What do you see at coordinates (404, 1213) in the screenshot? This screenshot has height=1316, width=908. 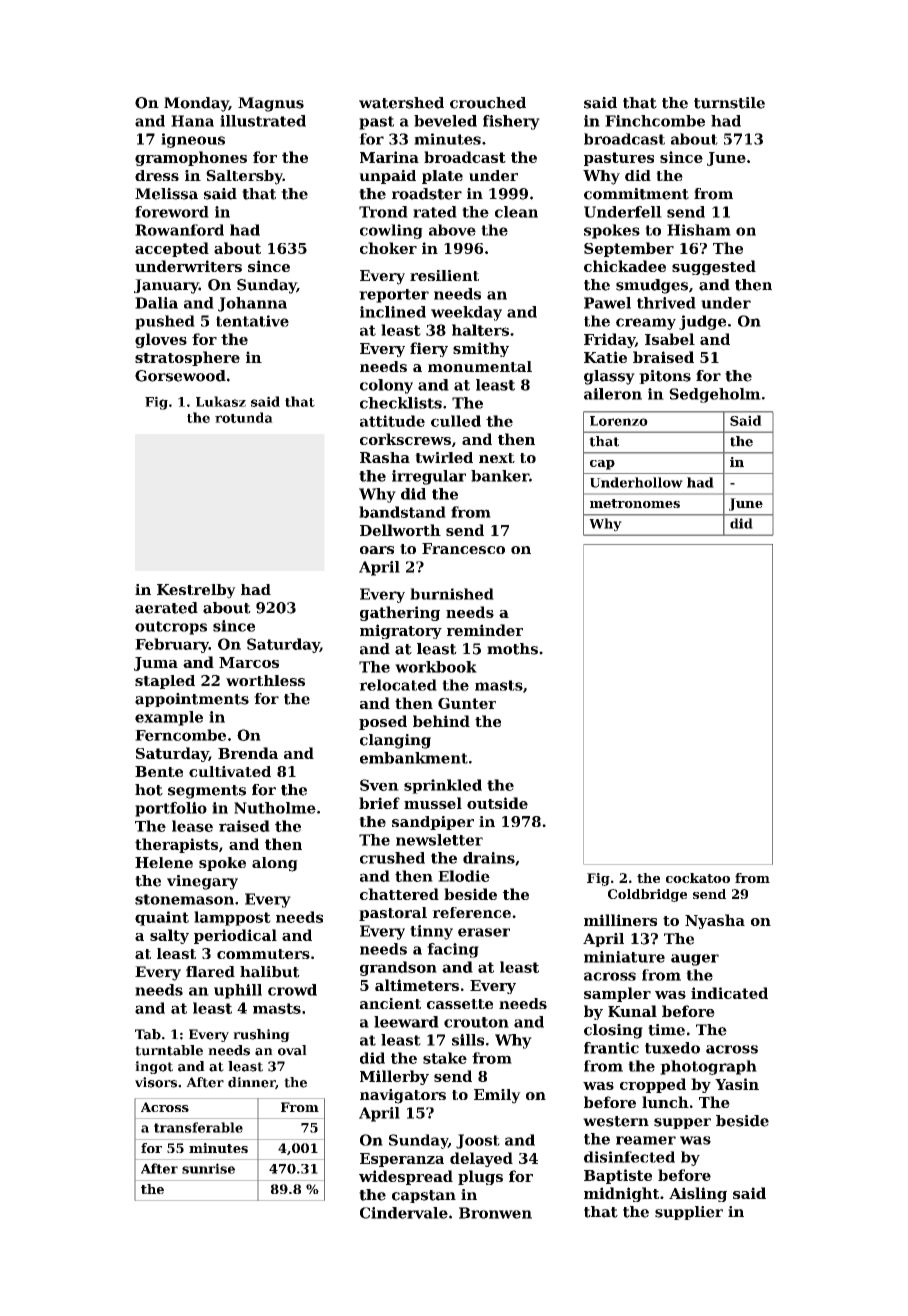 I see `Cindervale` at bounding box center [404, 1213].
